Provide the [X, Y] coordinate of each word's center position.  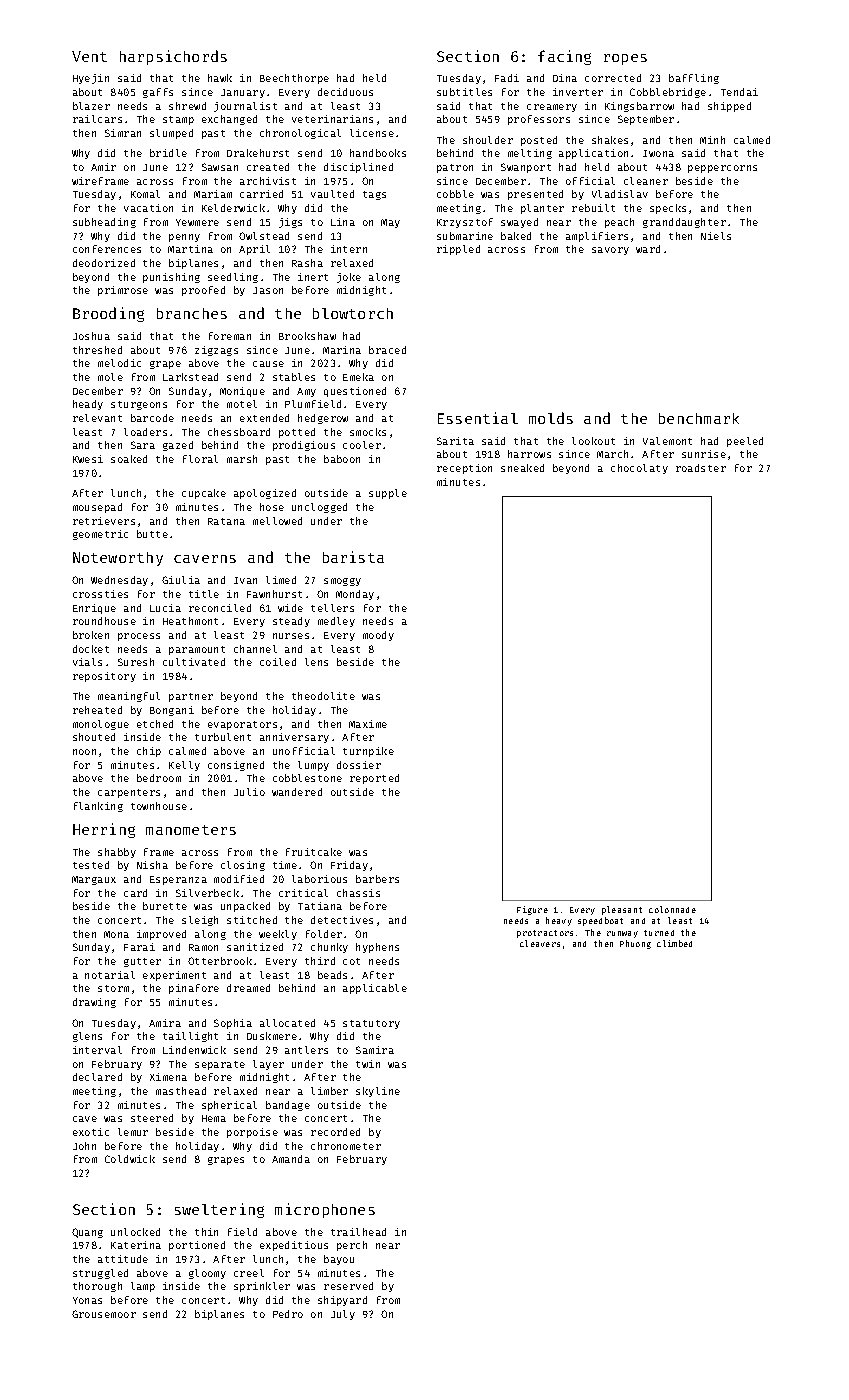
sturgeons [139, 405]
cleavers [540, 943]
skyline [378, 1092]
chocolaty [639, 469]
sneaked [522, 468]
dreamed [248, 988]
